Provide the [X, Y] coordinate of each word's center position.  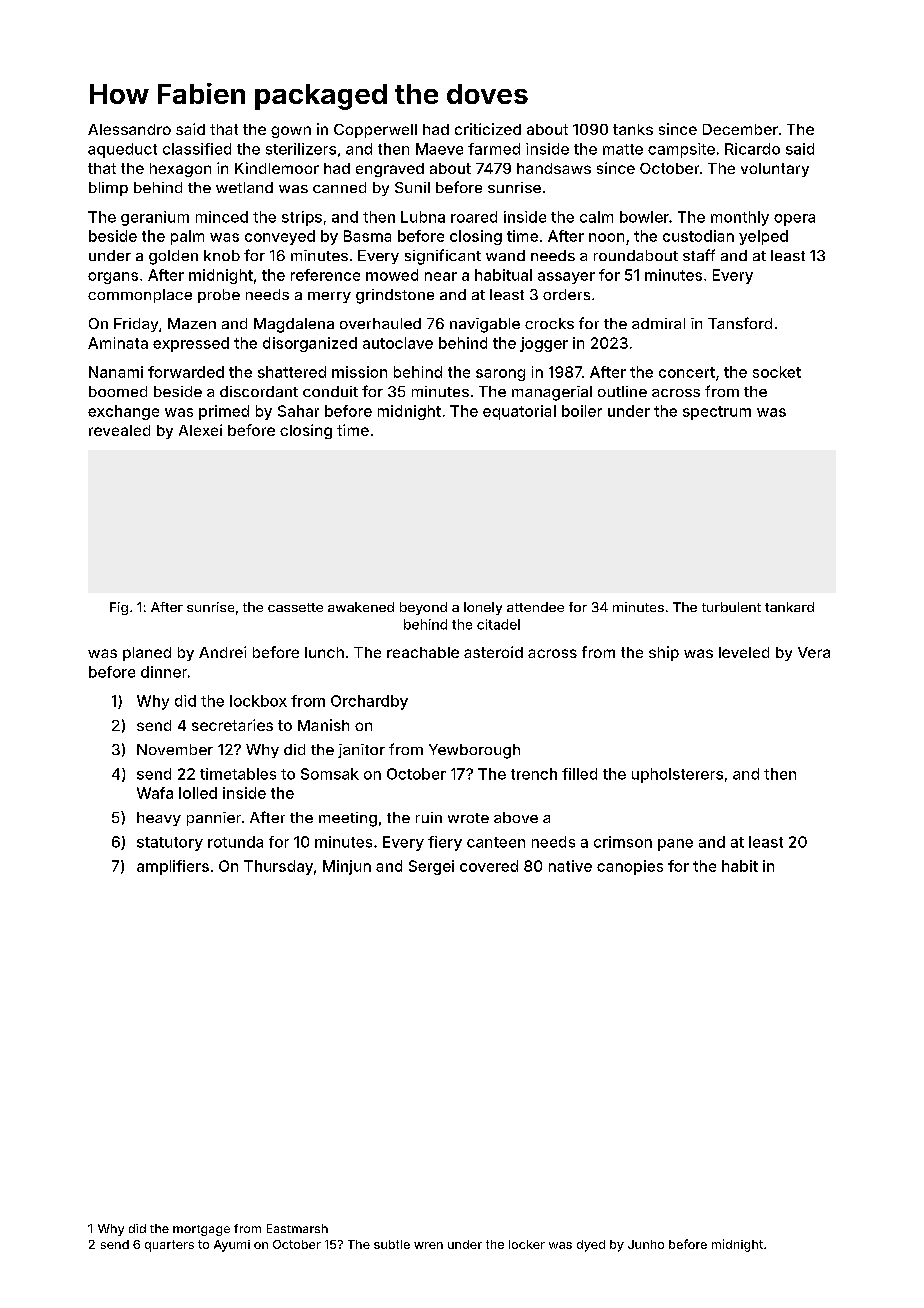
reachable [423, 652]
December [740, 129]
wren [428, 1245]
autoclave [398, 343]
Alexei [200, 430]
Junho [646, 1244]
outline [622, 391]
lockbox [258, 701]
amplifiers [173, 867]
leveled [744, 652]
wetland [244, 187]
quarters [169, 1246]
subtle [392, 1244]
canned [339, 187]
